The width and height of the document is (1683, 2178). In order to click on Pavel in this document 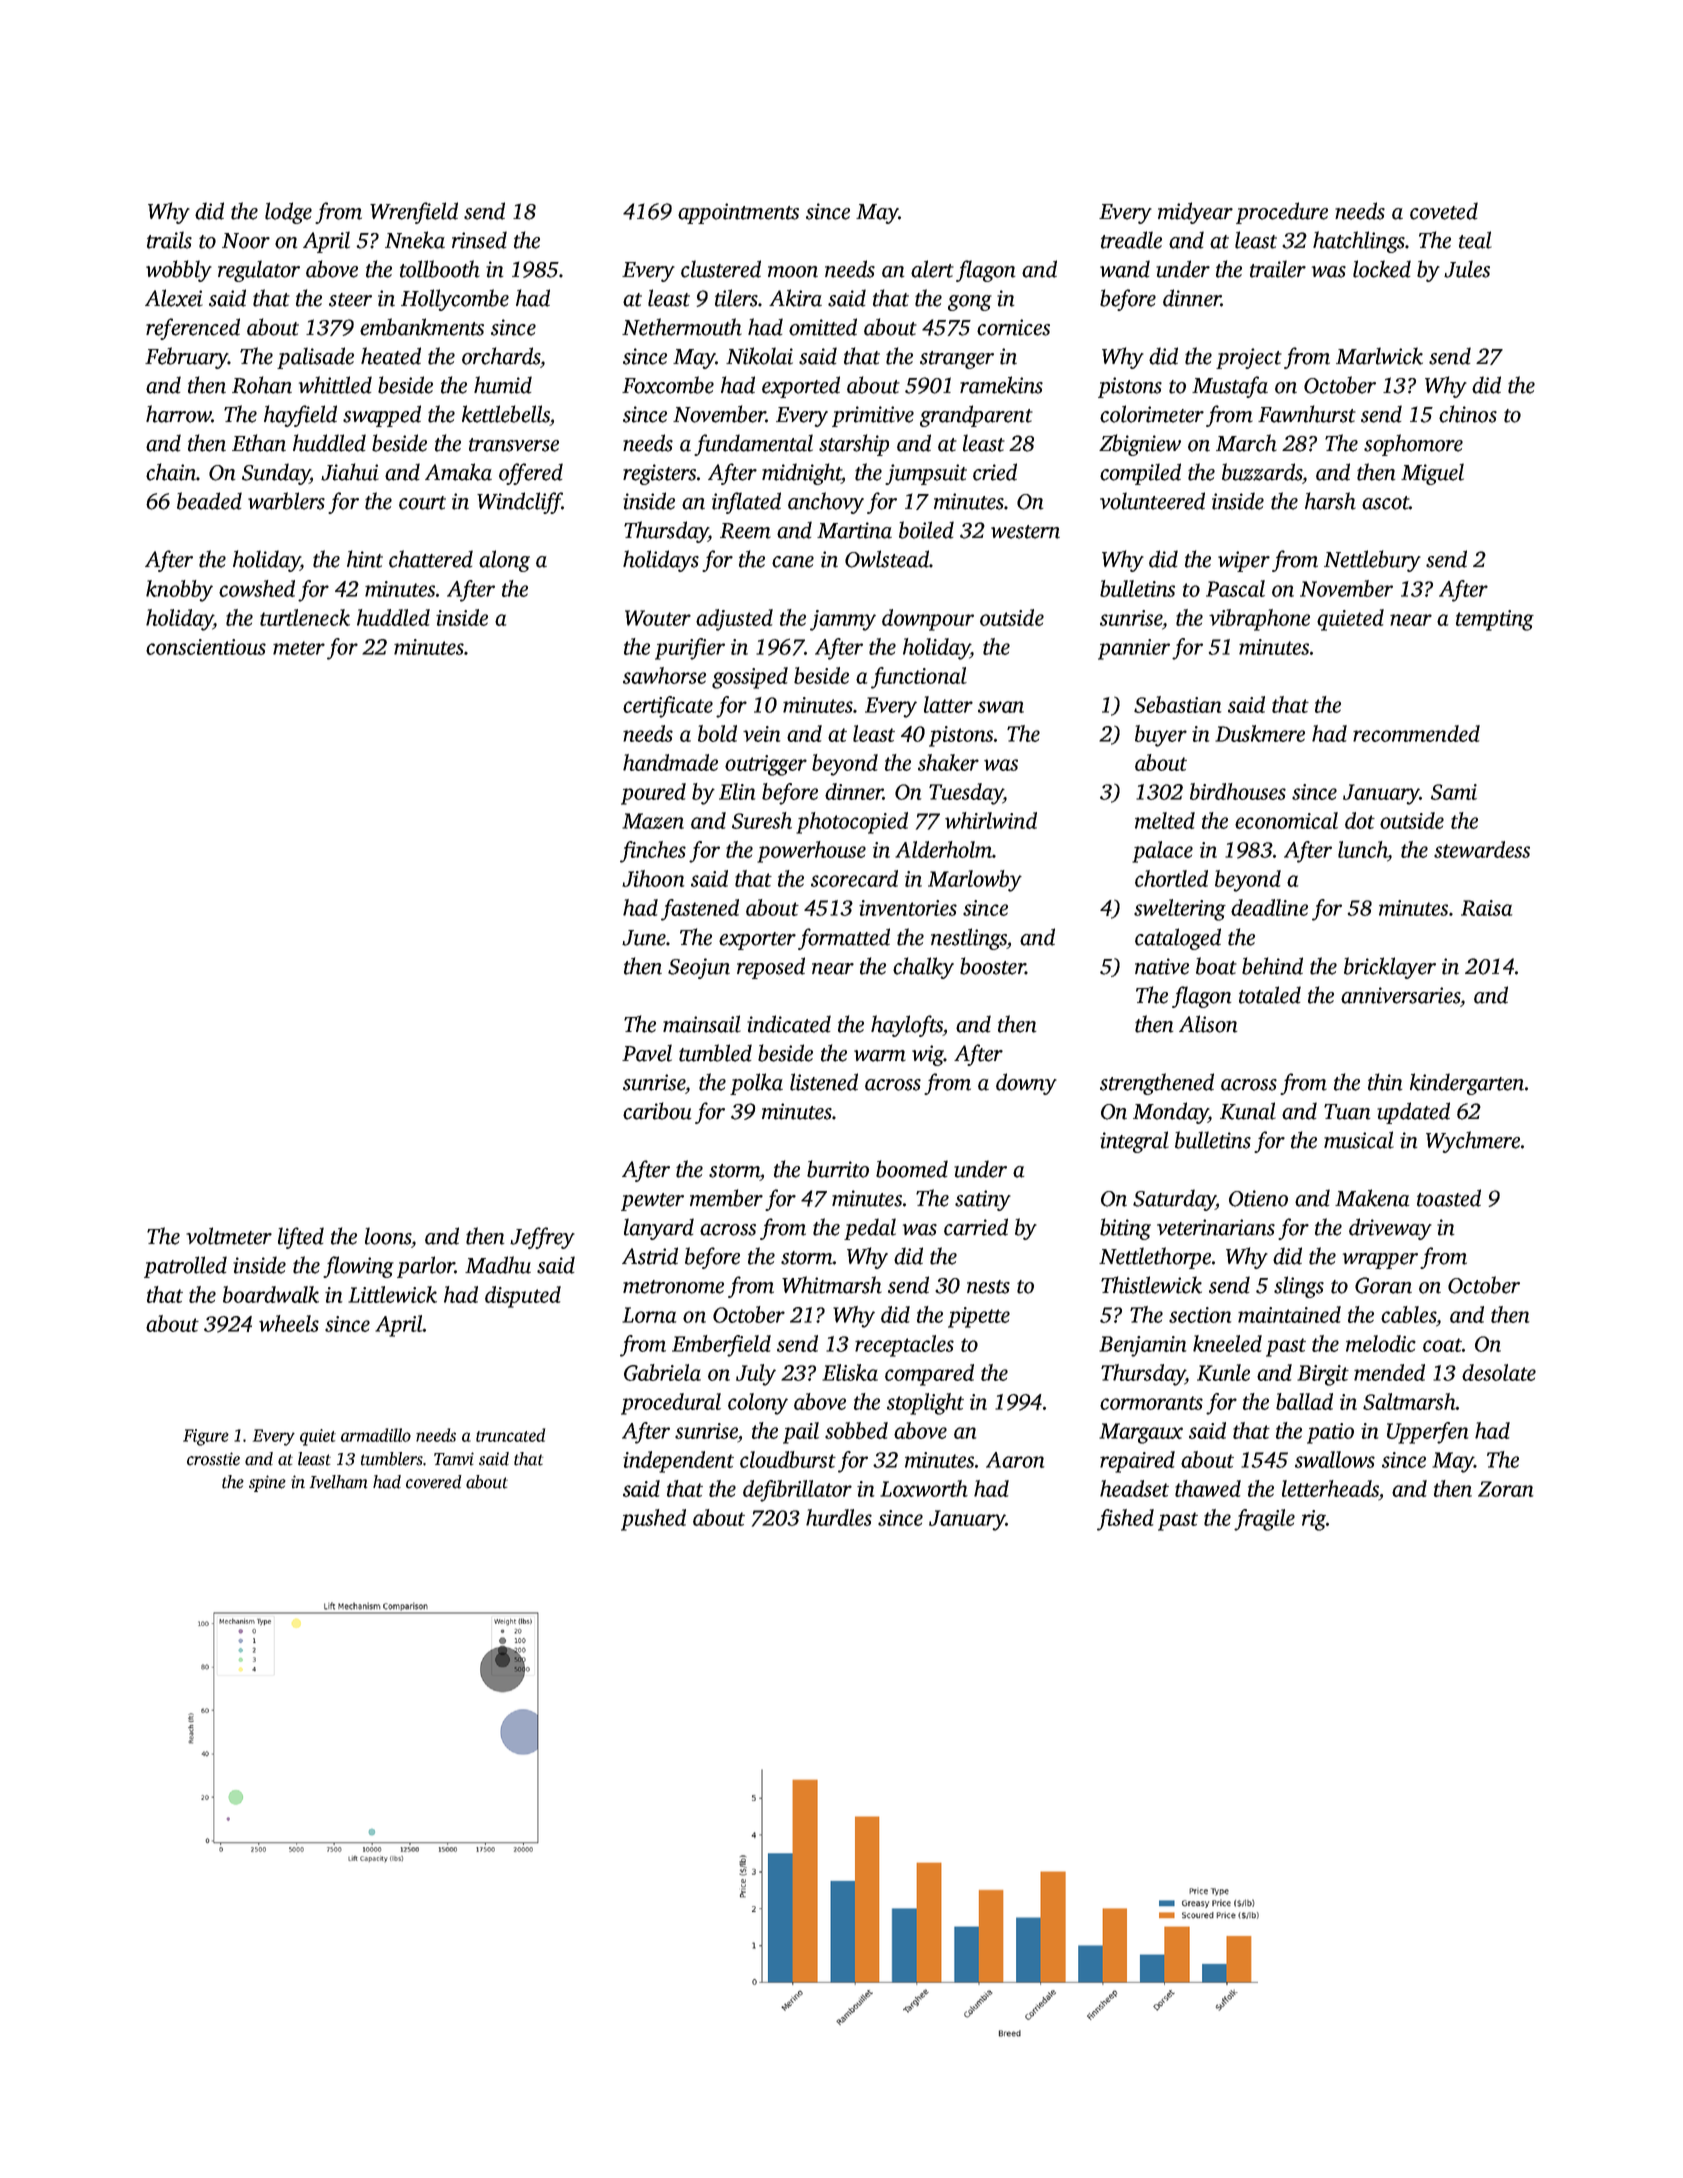, I will do `click(647, 1053)`.
